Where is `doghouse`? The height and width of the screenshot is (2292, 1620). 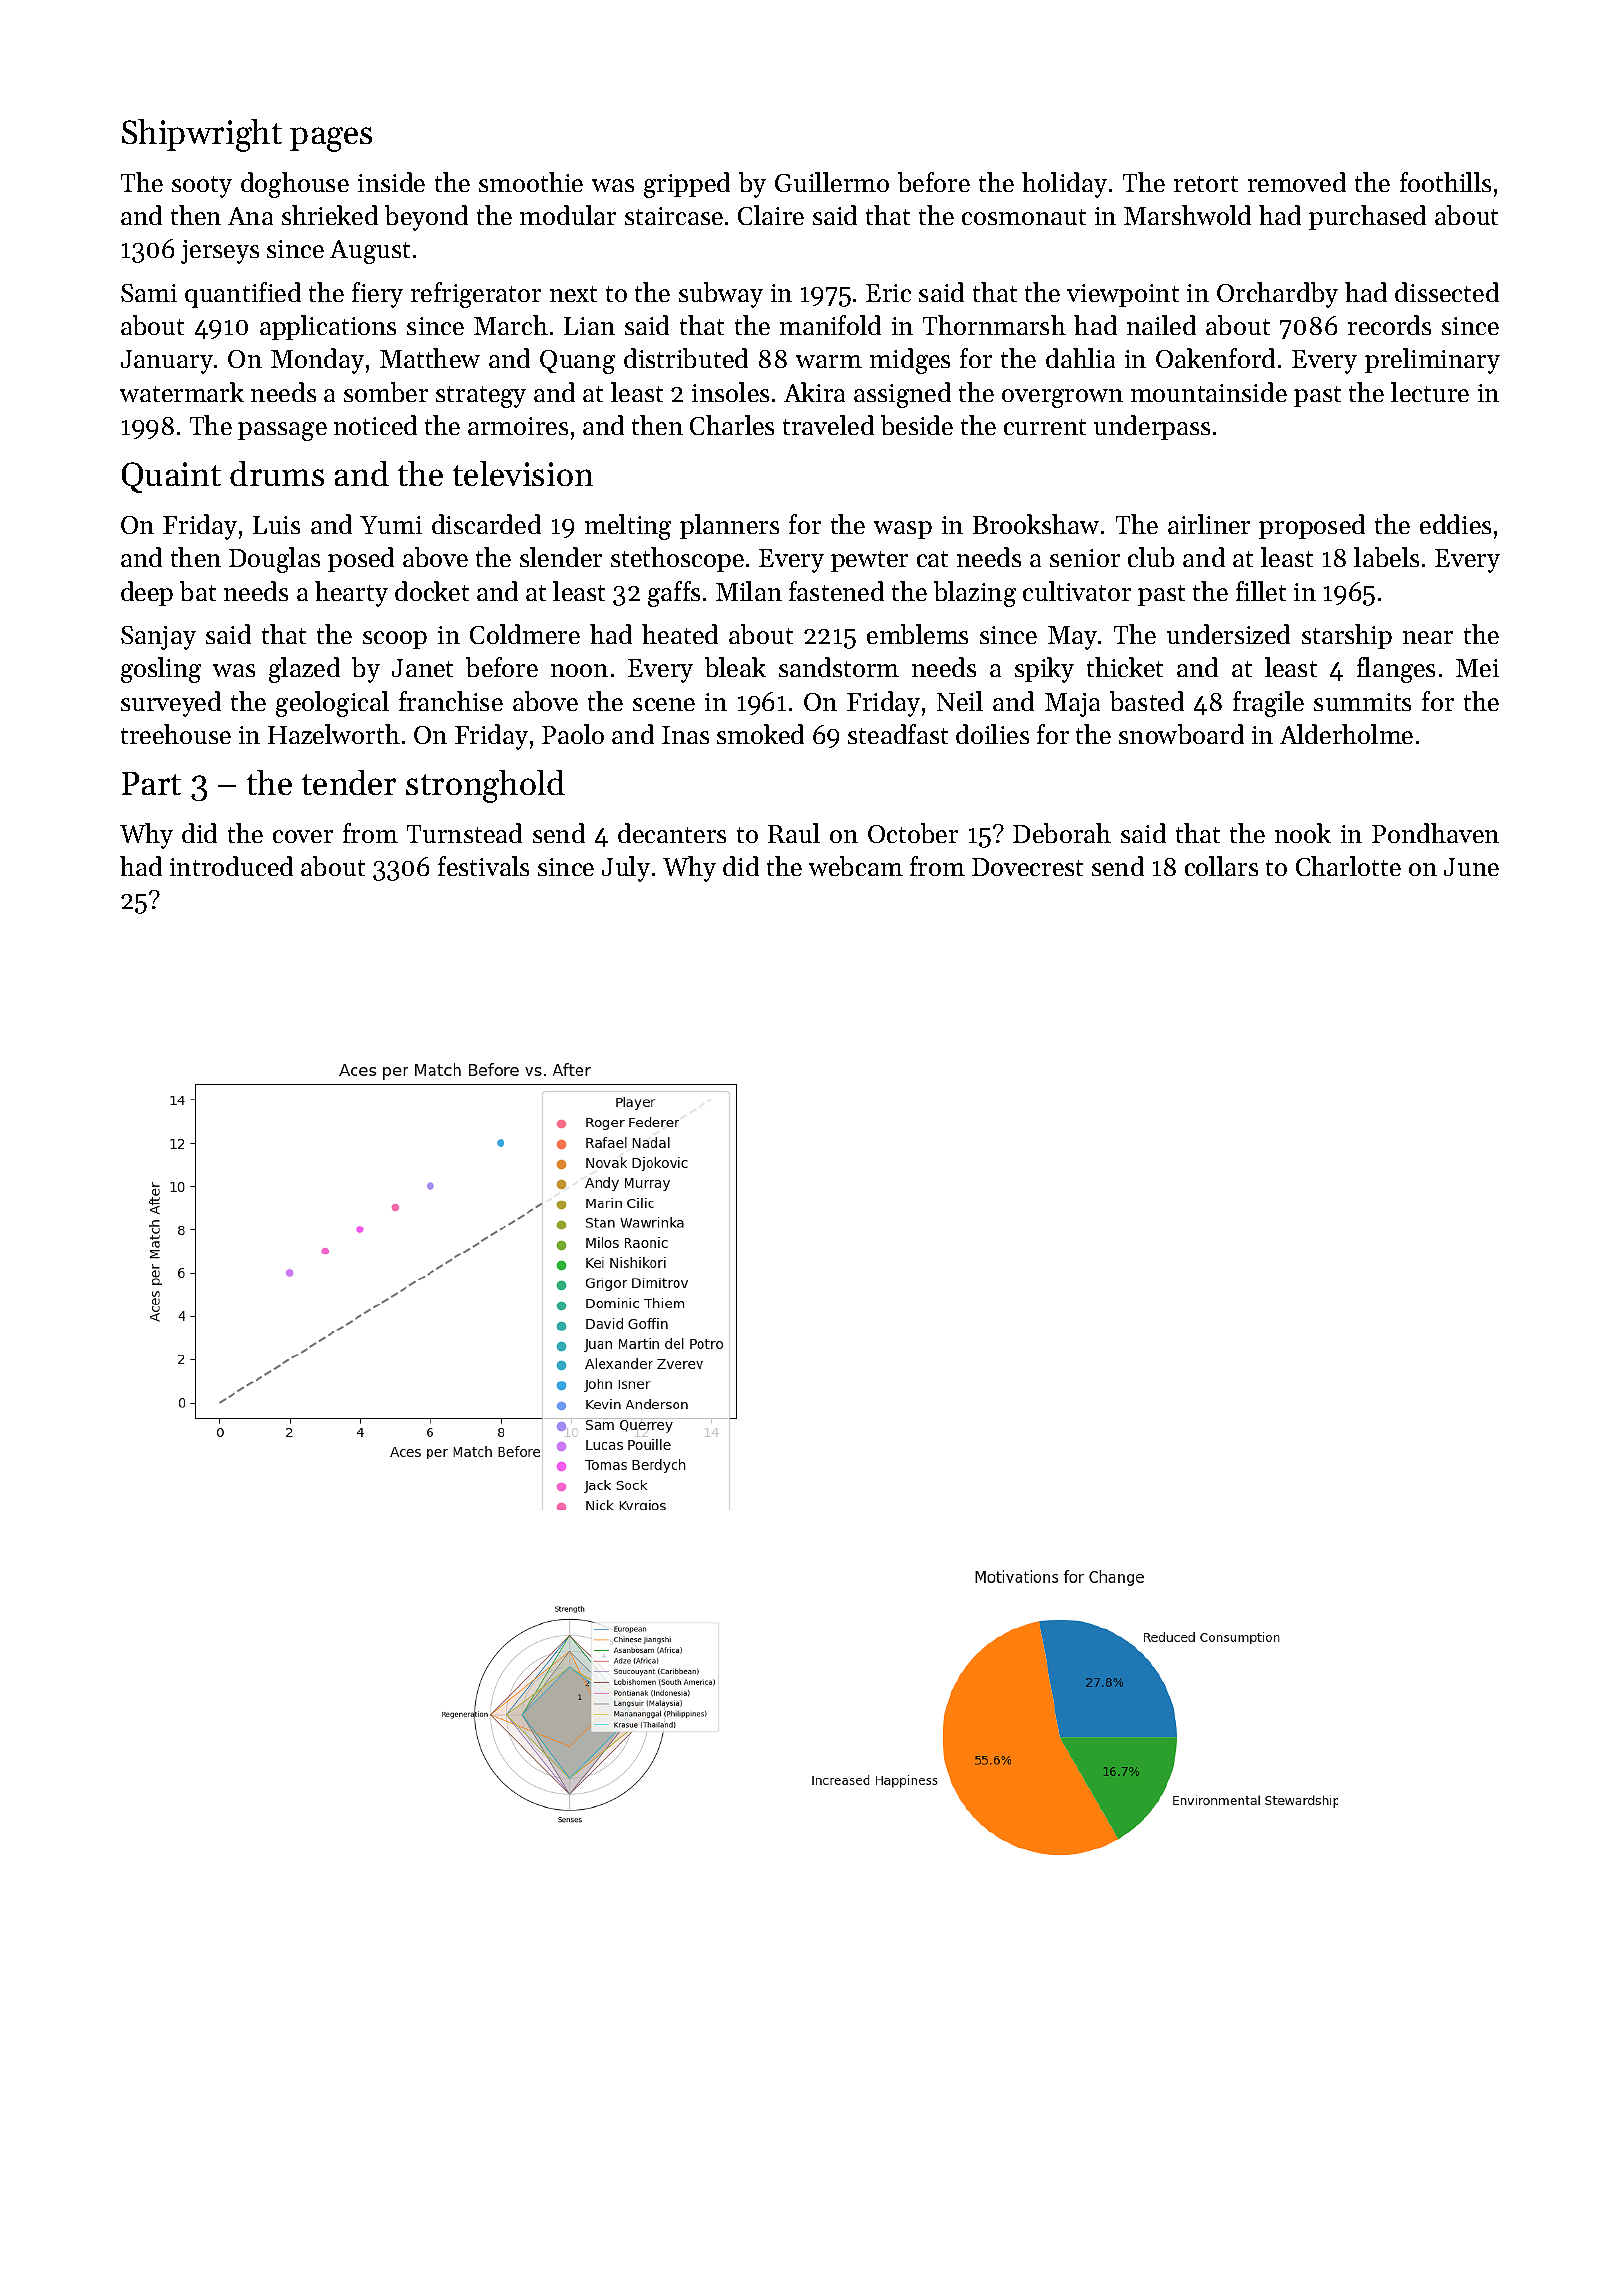 doghouse is located at coordinates (295, 185).
